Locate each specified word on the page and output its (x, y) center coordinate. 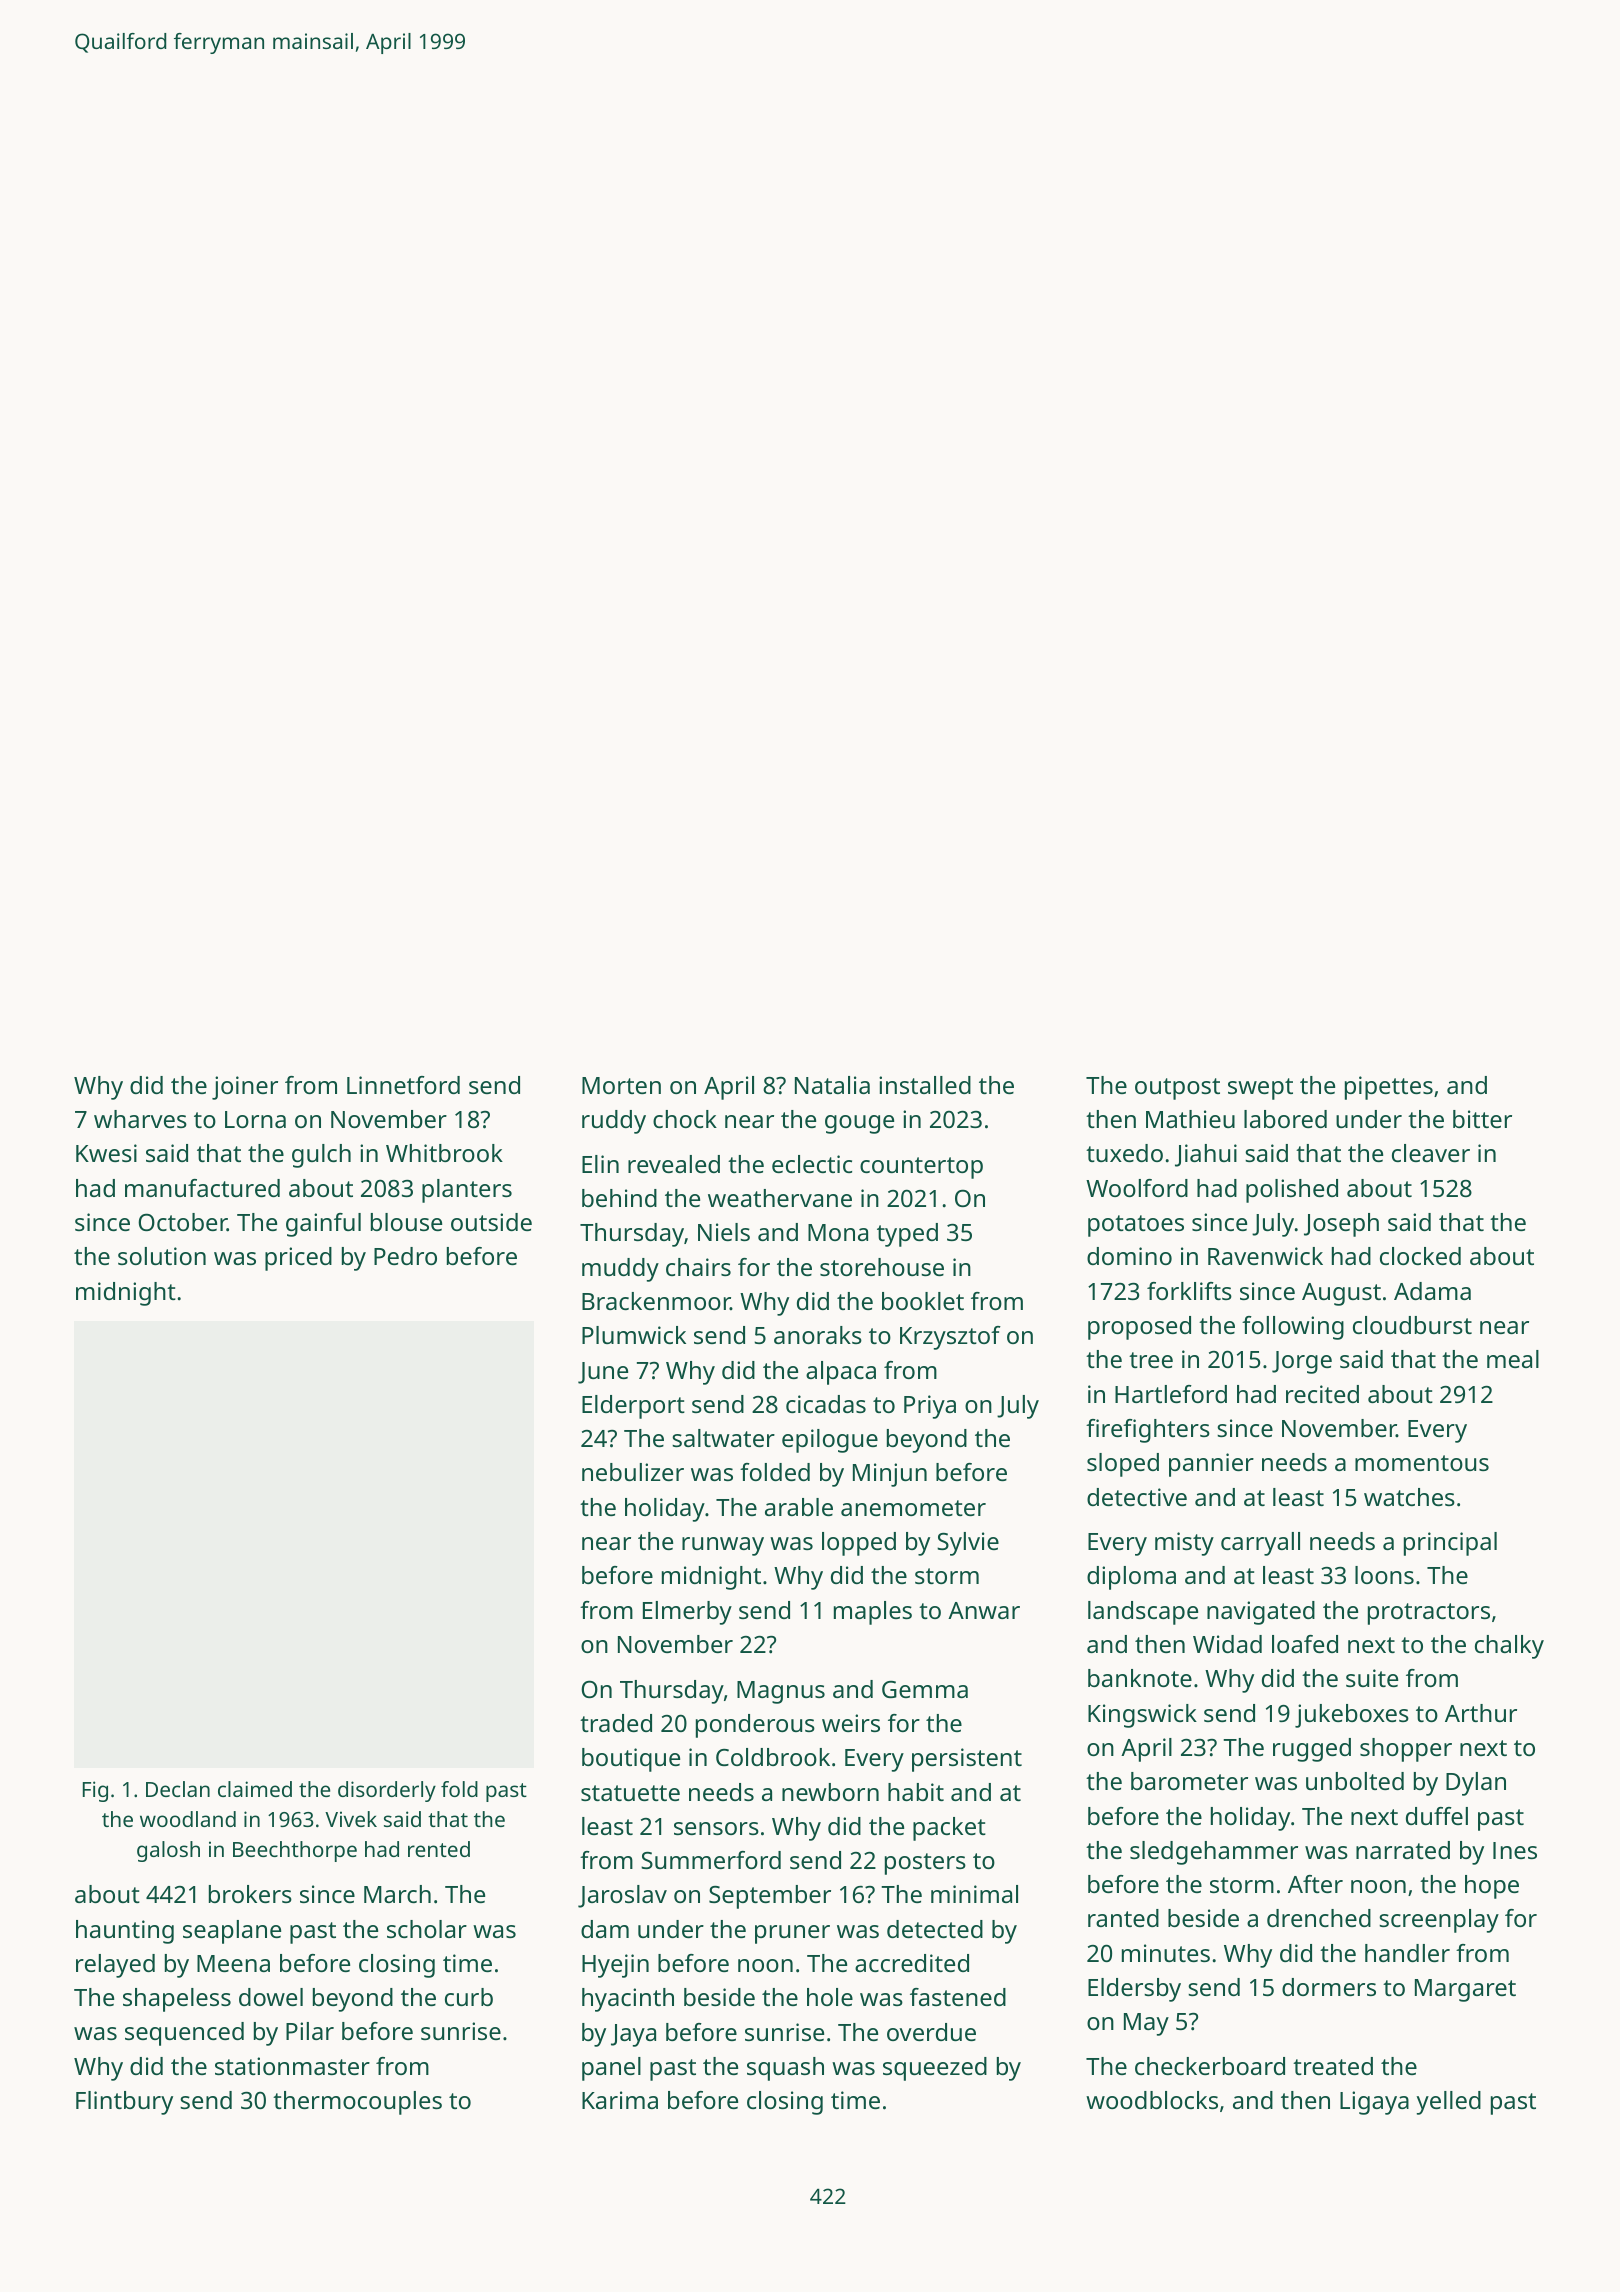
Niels (724, 1232)
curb (469, 1997)
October (182, 1222)
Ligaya (1374, 2103)
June (603, 1373)
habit (916, 1792)
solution (162, 1256)
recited (1322, 1394)
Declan (178, 1789)
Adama (1432, 1291)
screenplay (1439, 1921)
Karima (620, 2100)
